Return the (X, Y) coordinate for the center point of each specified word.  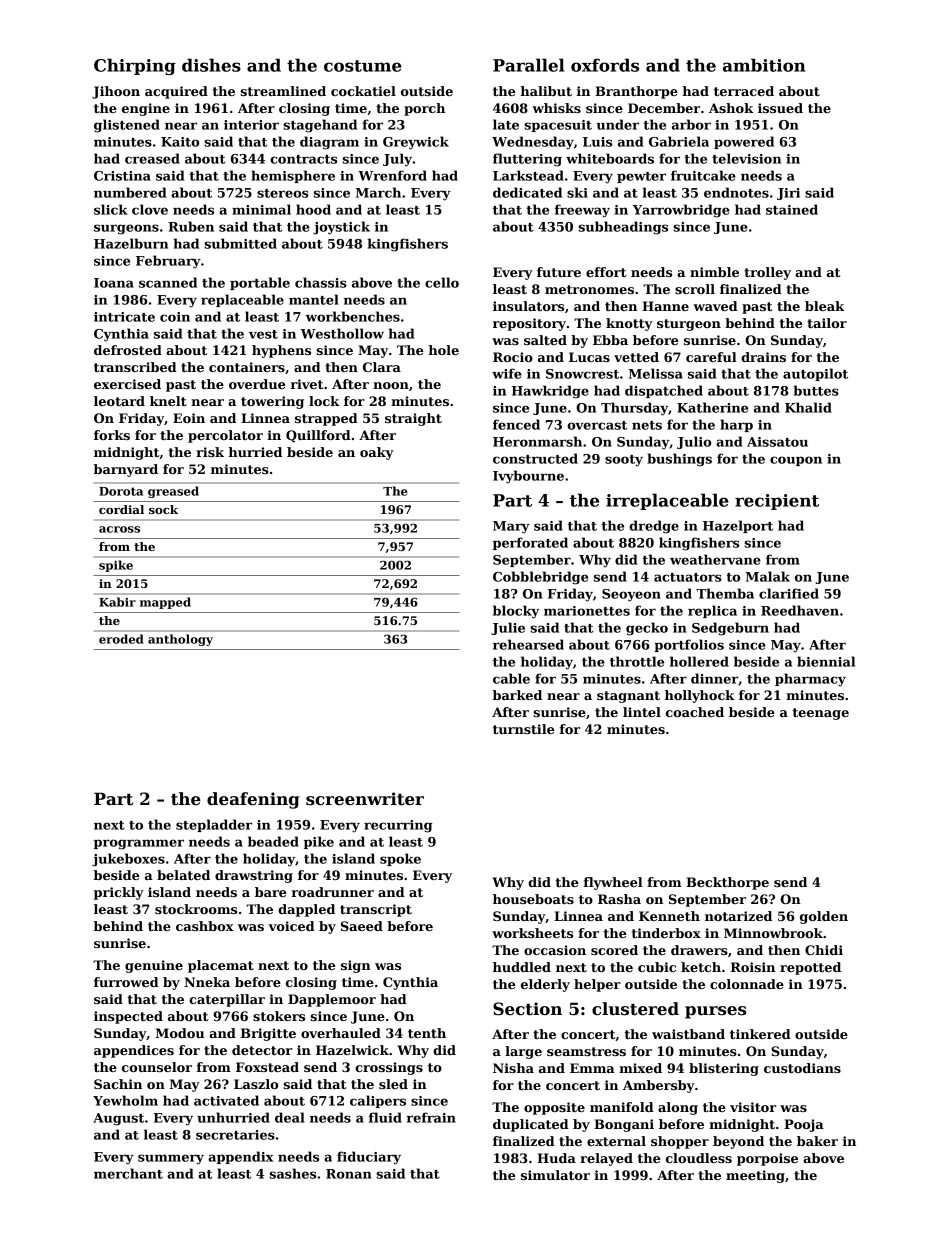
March (378, 192)
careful (711, 357)
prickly (119, 893)
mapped (165, 603)
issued (780, 108)
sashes (292, 1173)
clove (150, 209)
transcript (376, 910)
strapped (326, 419)
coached (695, 712)
